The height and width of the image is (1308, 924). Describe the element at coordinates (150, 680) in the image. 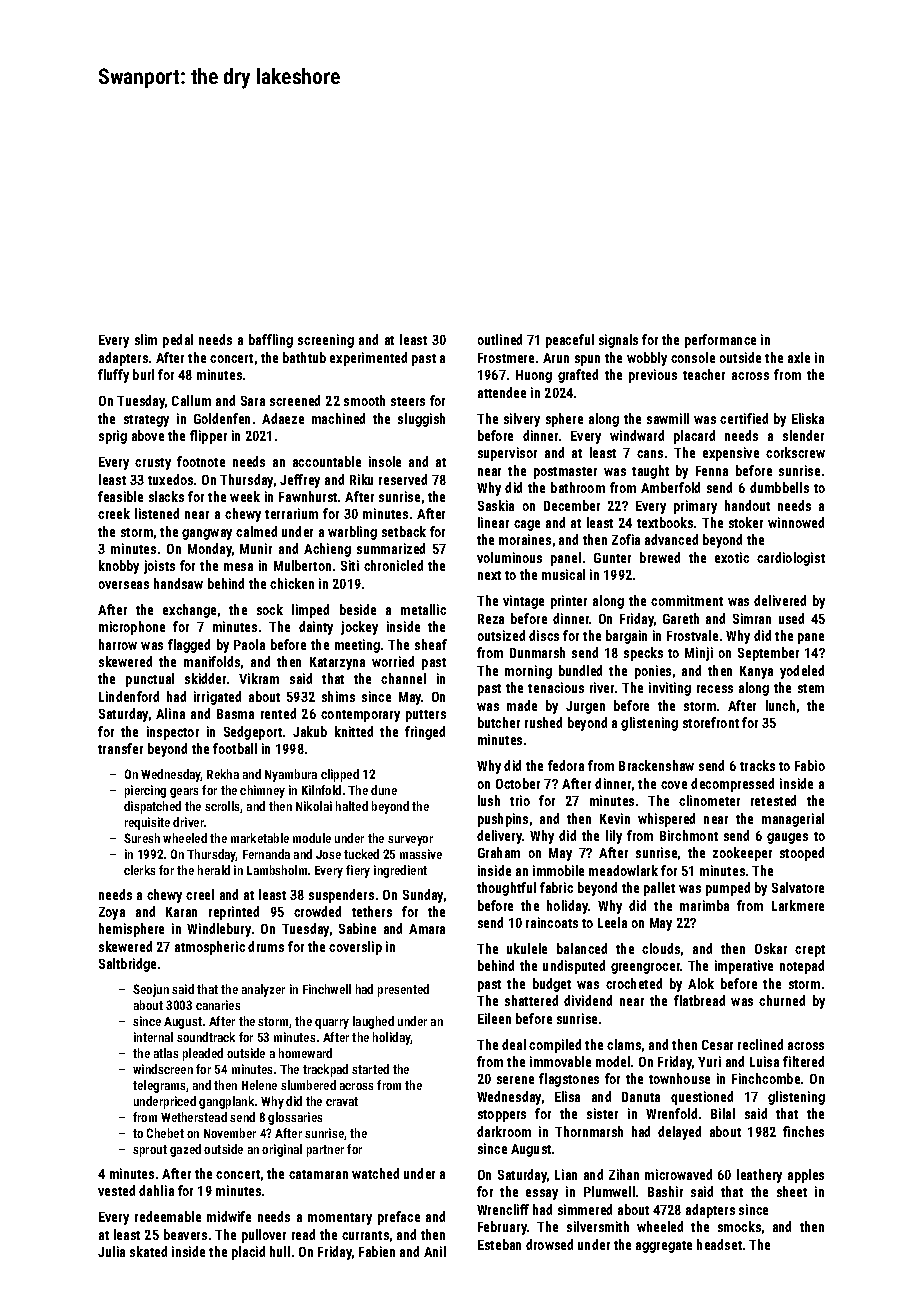

I see `punctual` at that location.
